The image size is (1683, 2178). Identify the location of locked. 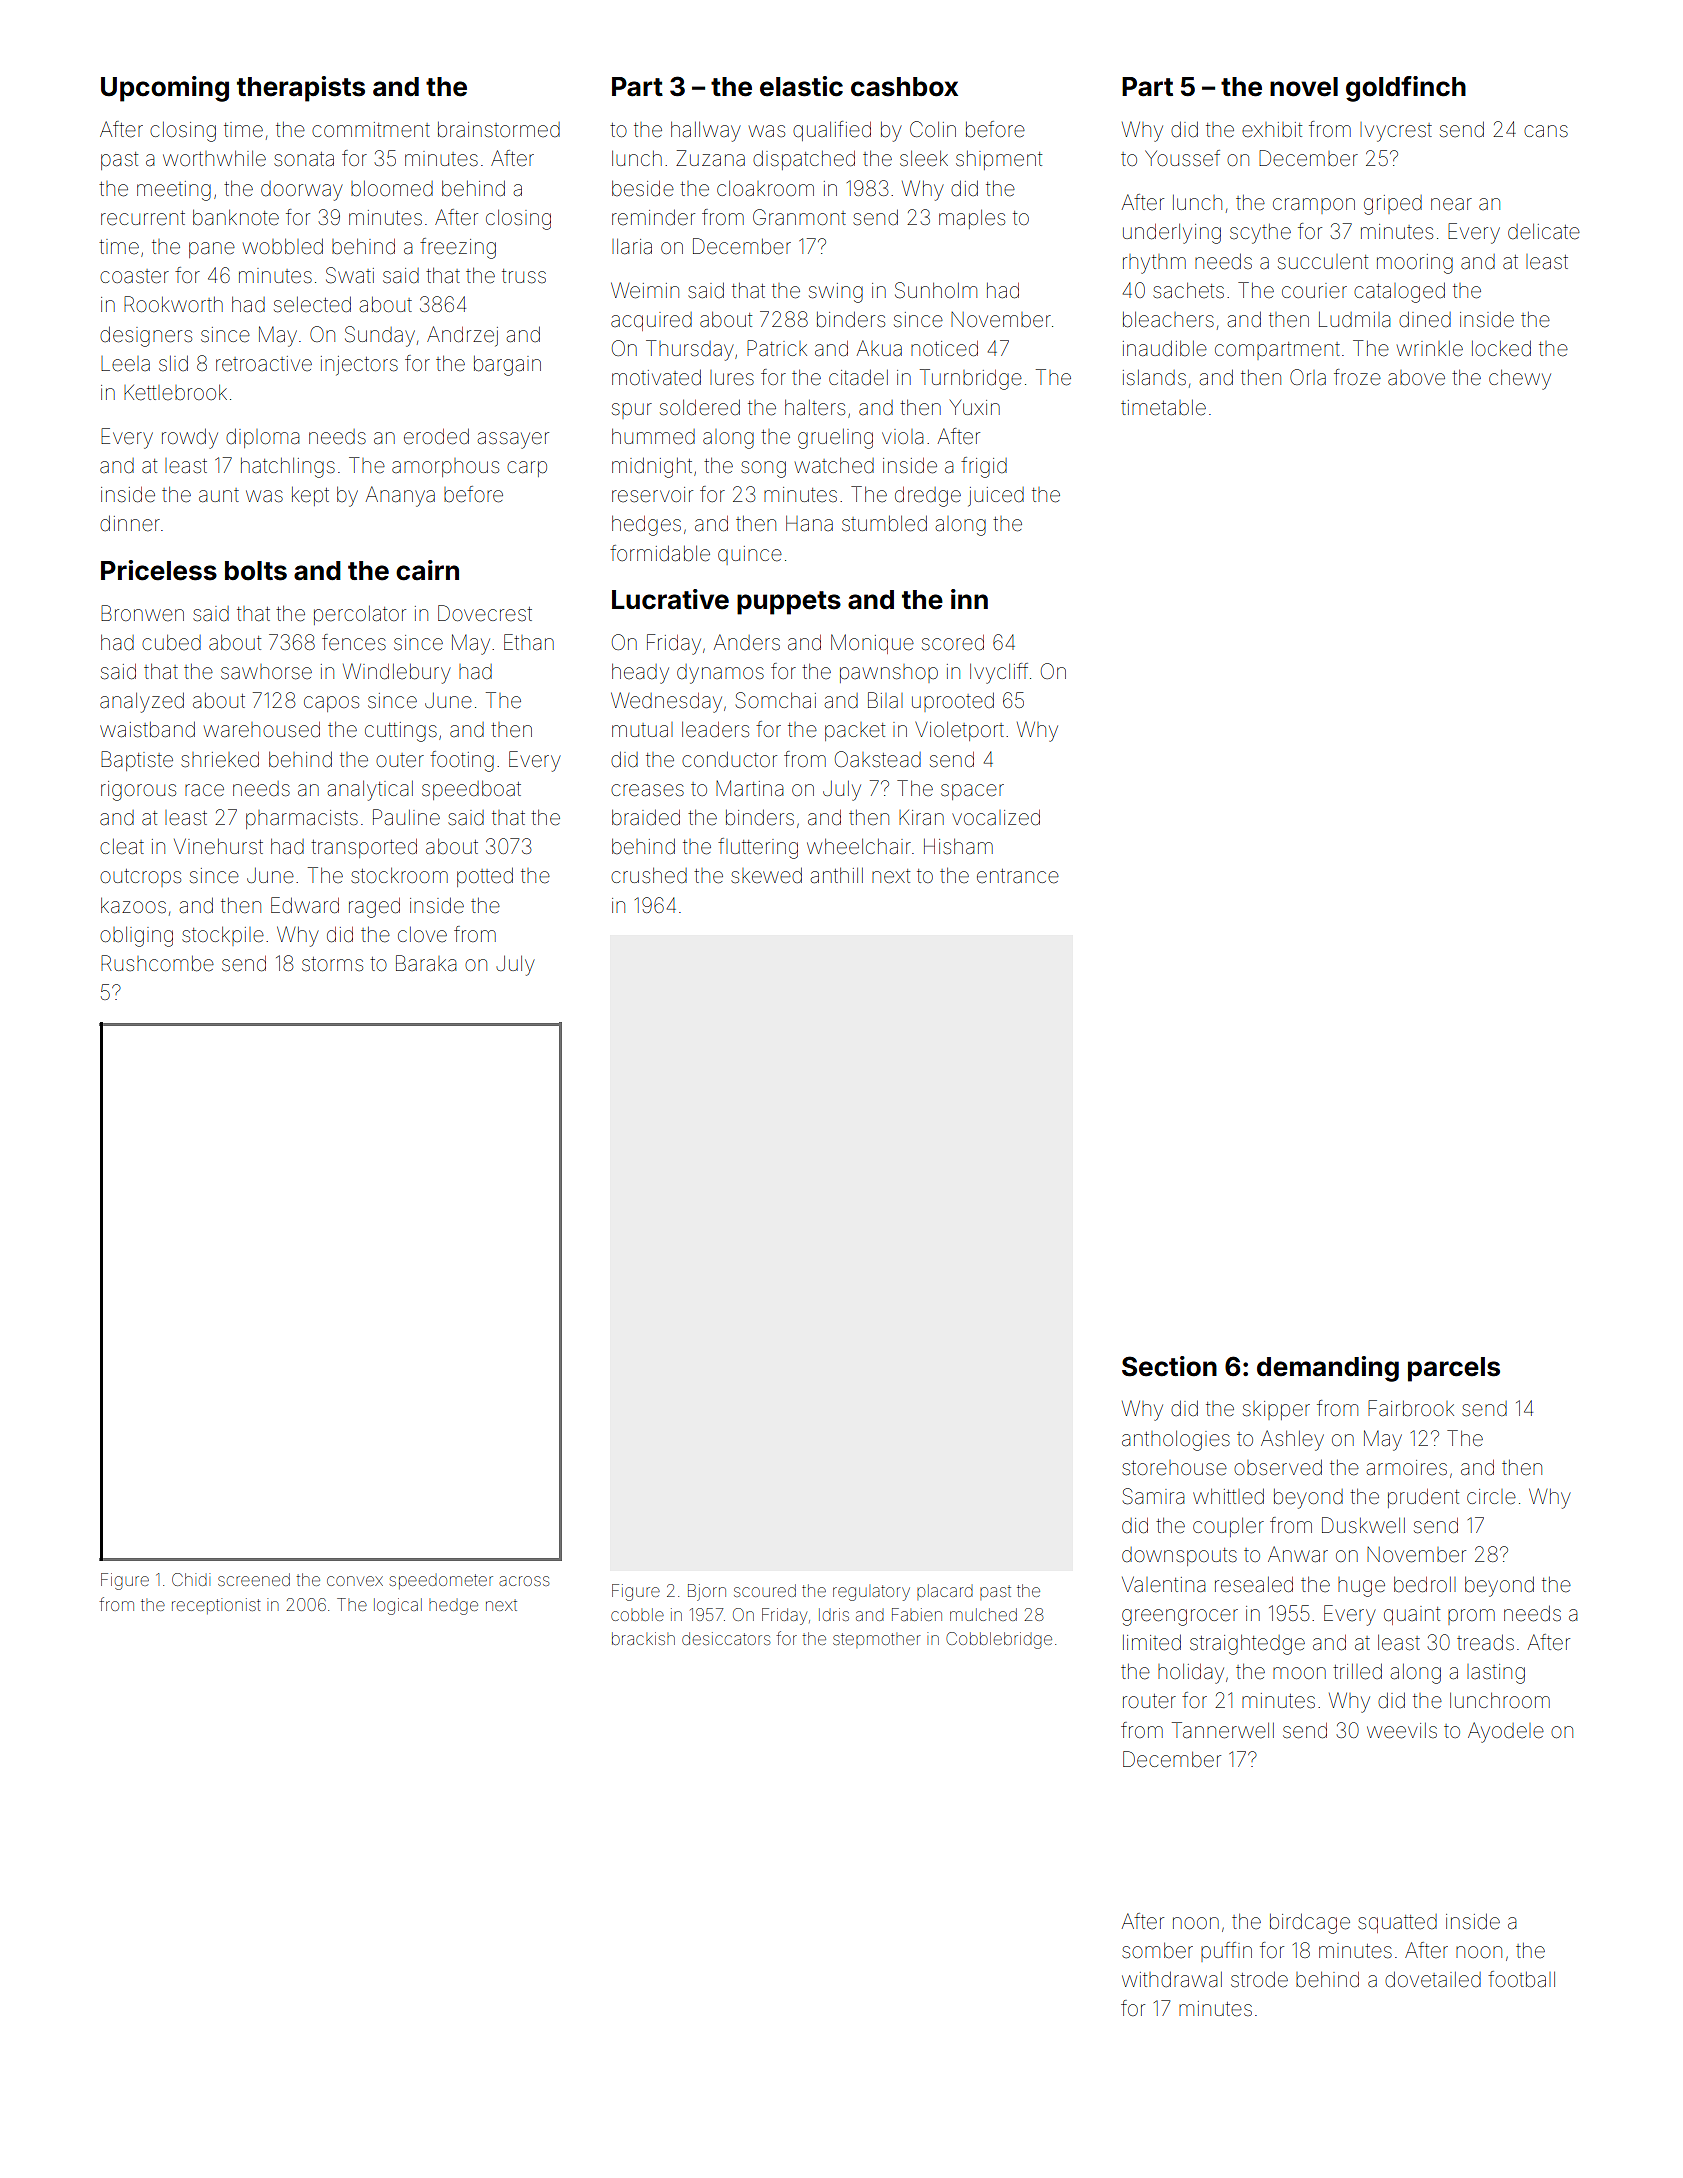
(1501, 349).
